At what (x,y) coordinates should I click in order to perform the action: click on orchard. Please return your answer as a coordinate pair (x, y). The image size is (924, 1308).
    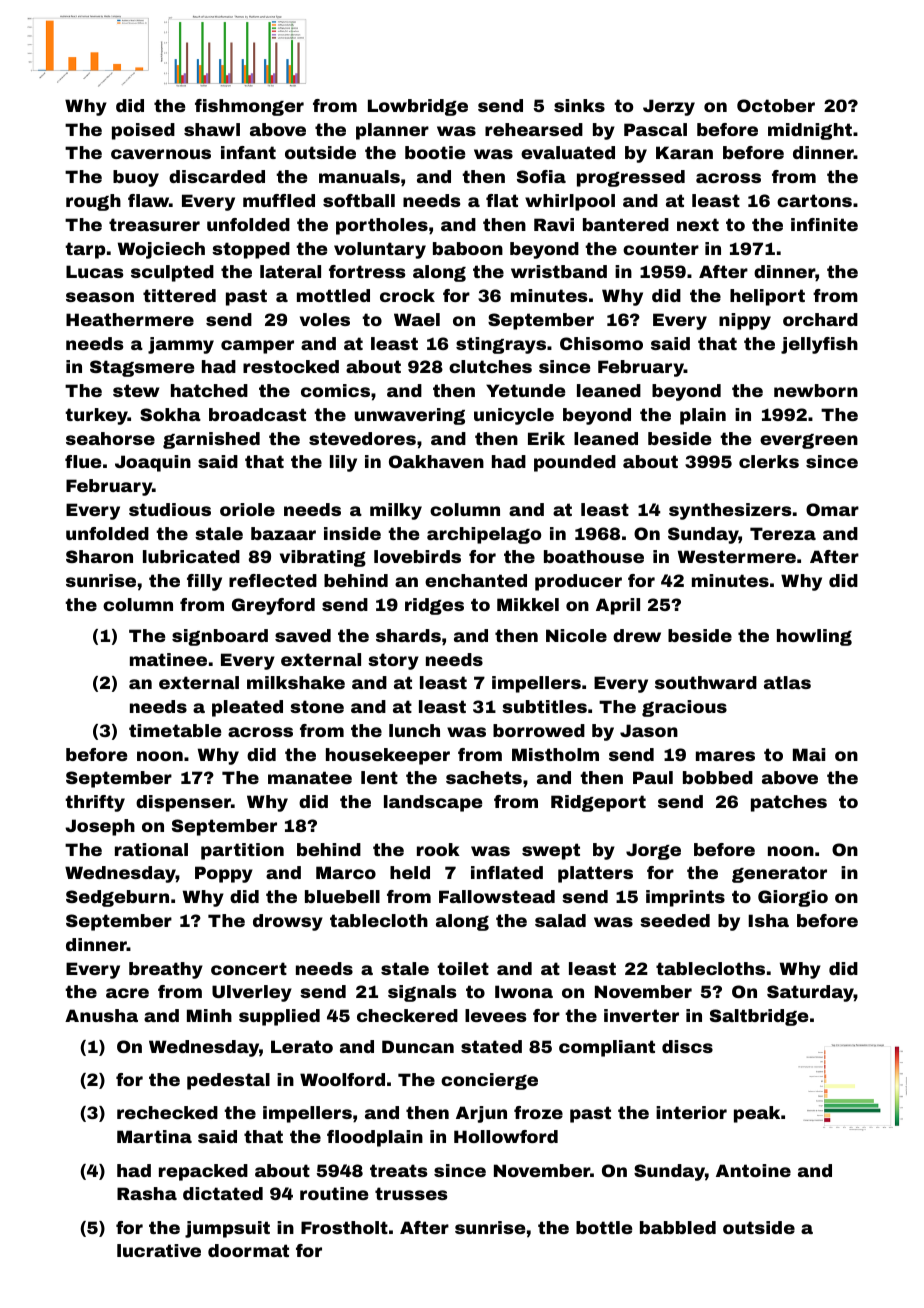
    Looking at the image, I should click on (820, 319).
